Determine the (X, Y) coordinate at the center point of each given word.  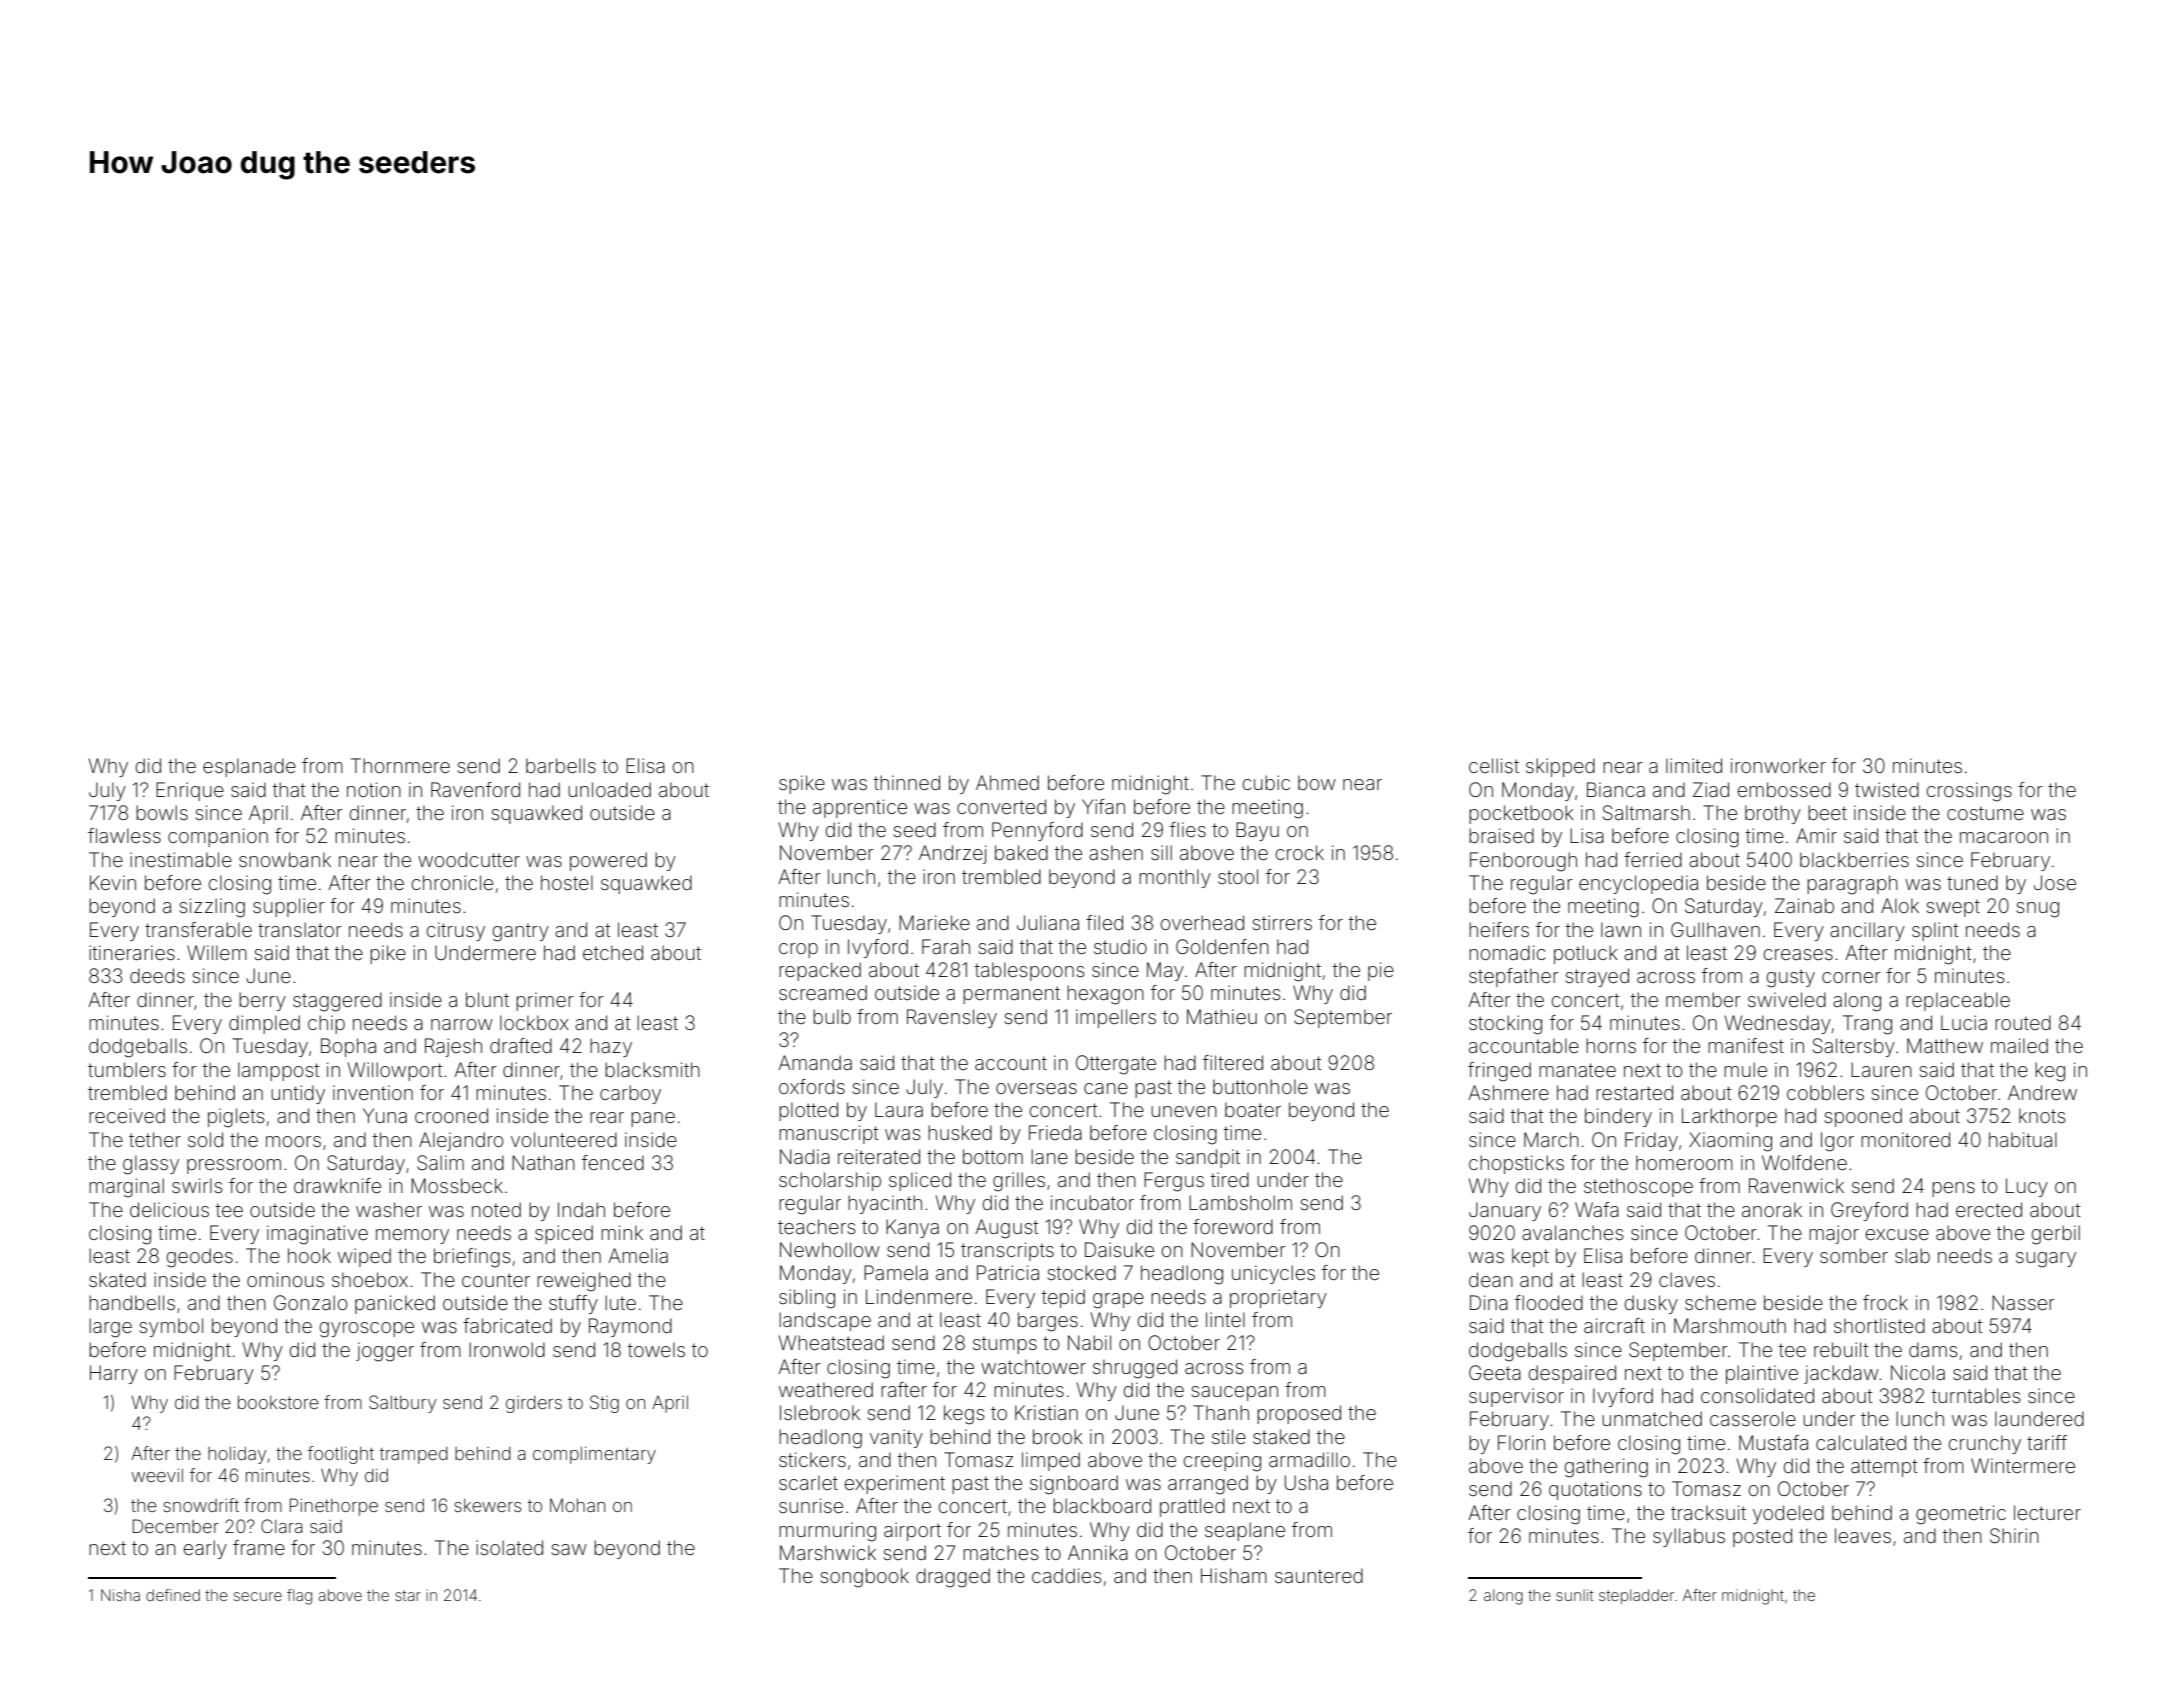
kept (1530, 1257)
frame (259, 1547)
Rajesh (453, 1047)
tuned (1972, 882)
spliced (920, 1181)
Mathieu (1222, 1016)
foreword (1233, 1226)
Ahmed (1007, 782)
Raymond (630, 1327)
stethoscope (1638, 1187)
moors (293, 1141)
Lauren (1881, 1069)
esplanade (249, 767)
